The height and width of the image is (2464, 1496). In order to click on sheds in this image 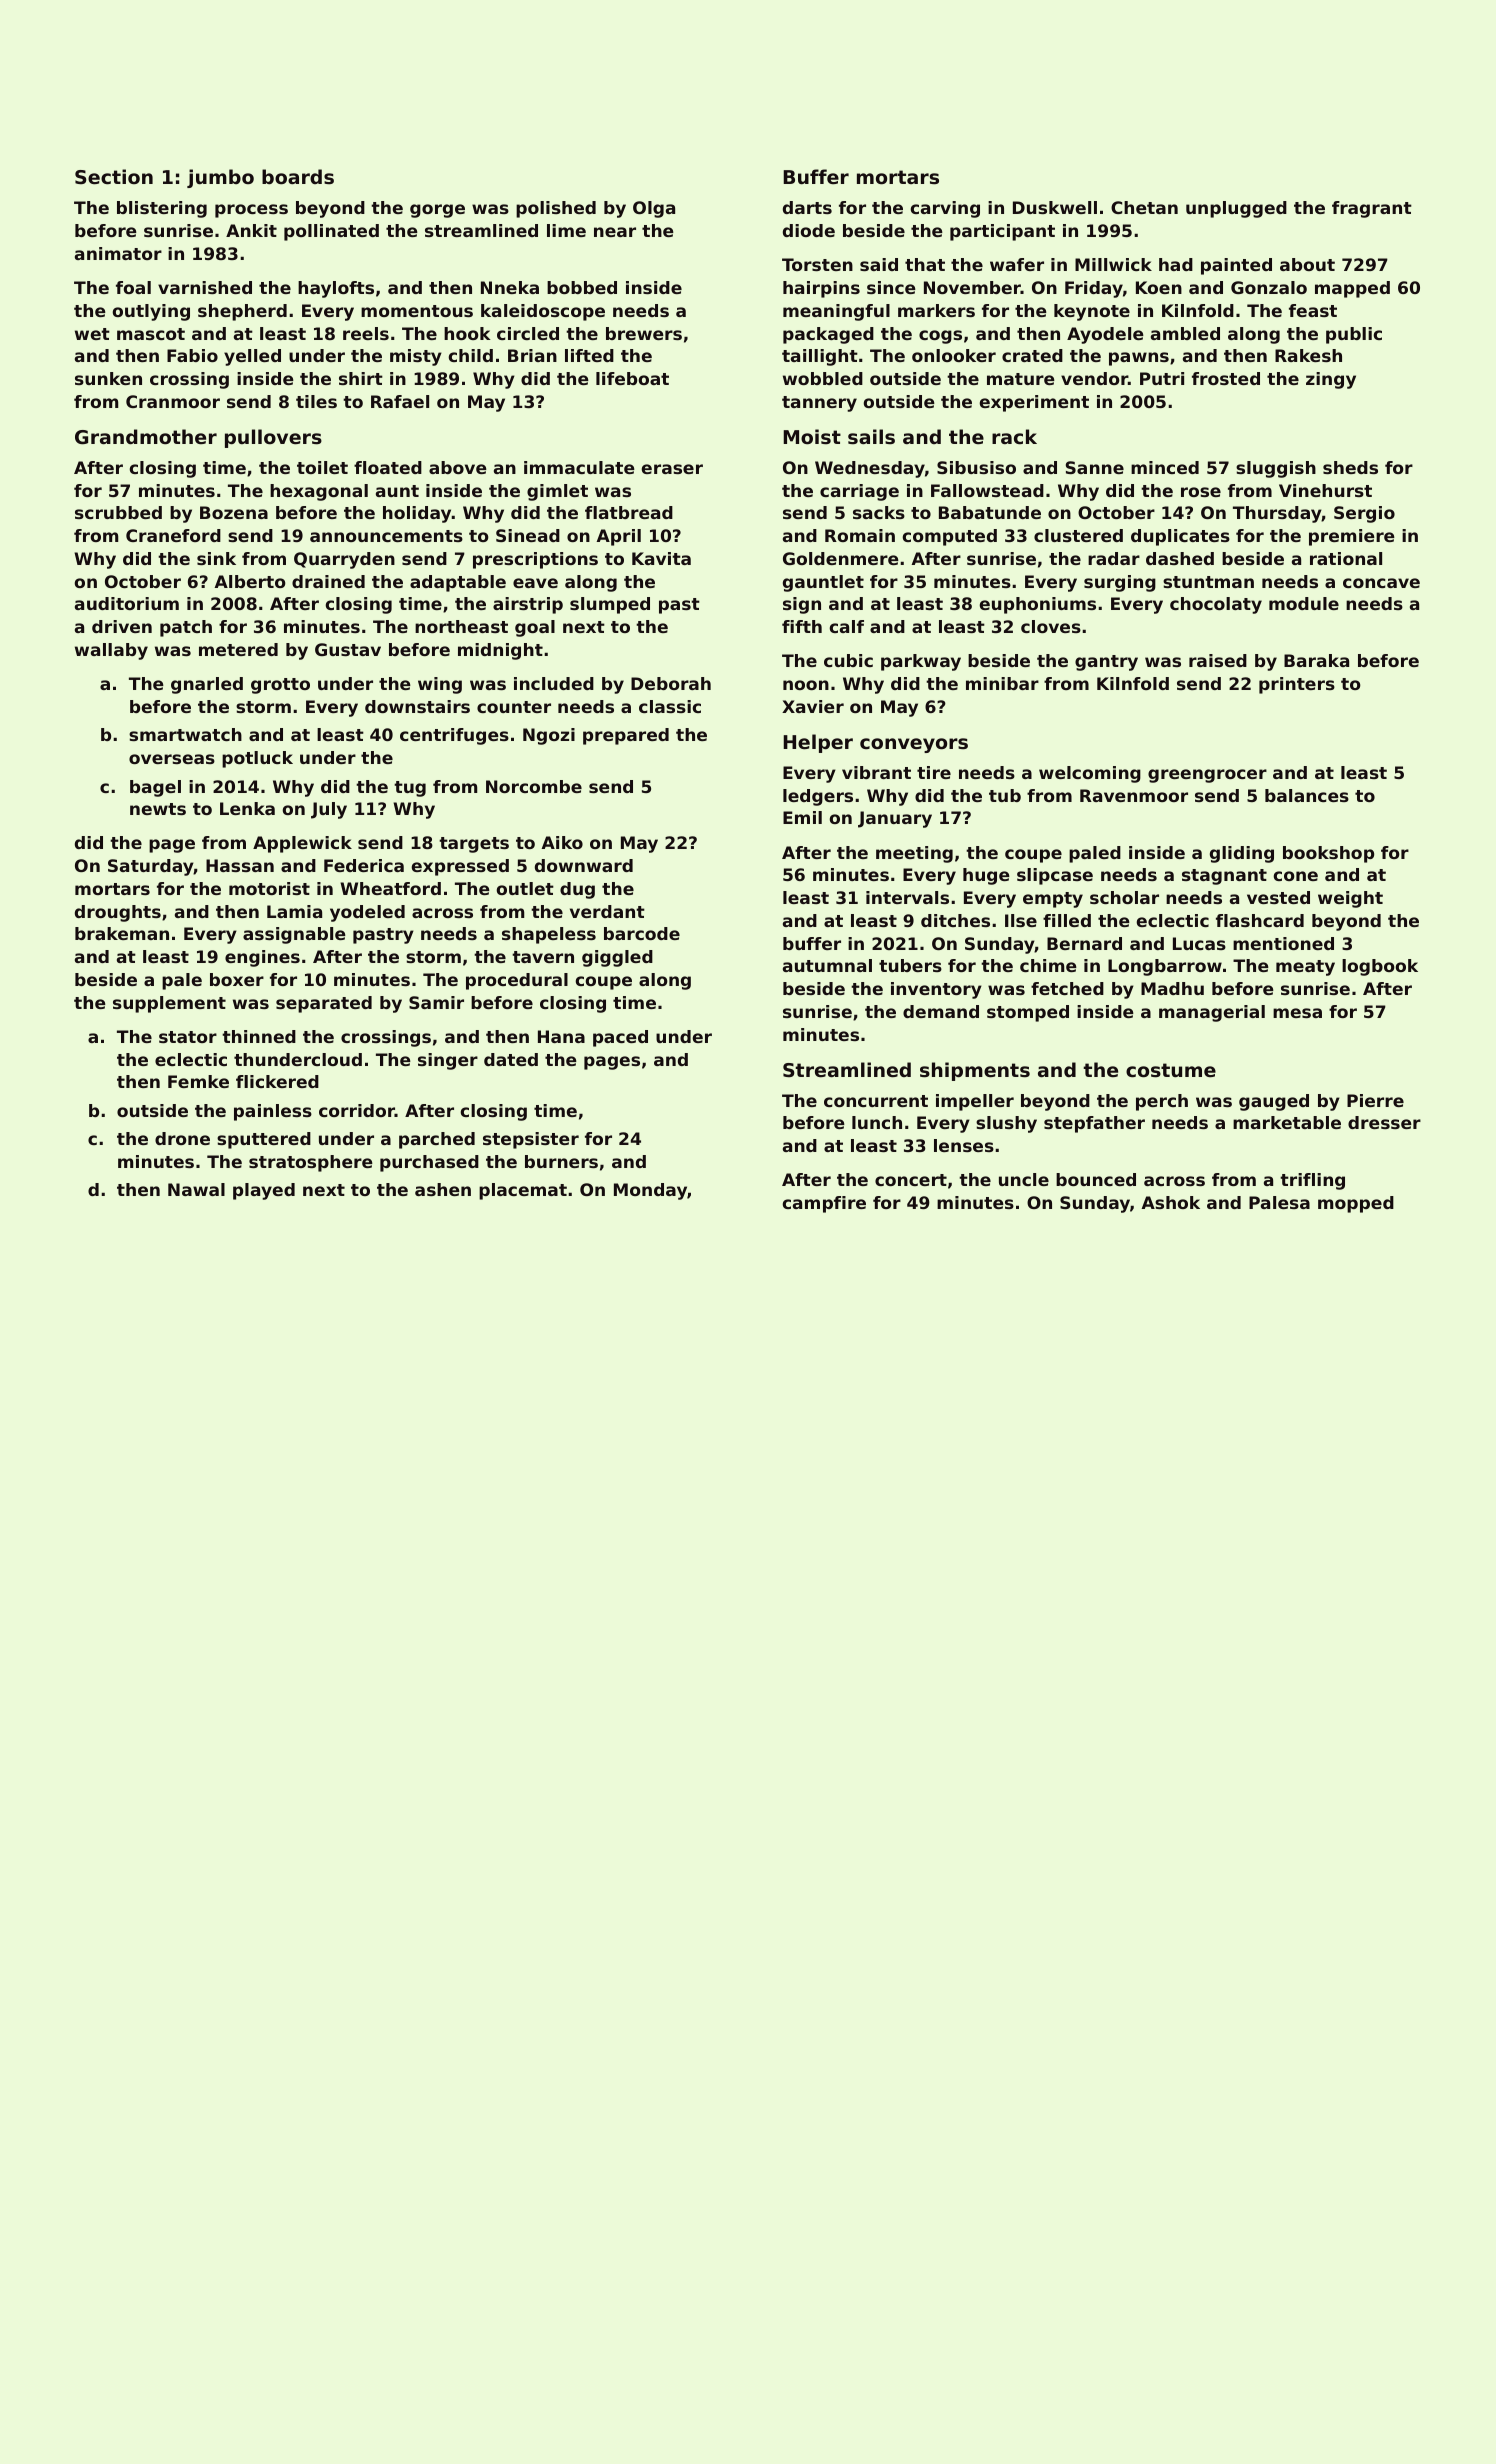, I will do `click(1350, 467)`.
